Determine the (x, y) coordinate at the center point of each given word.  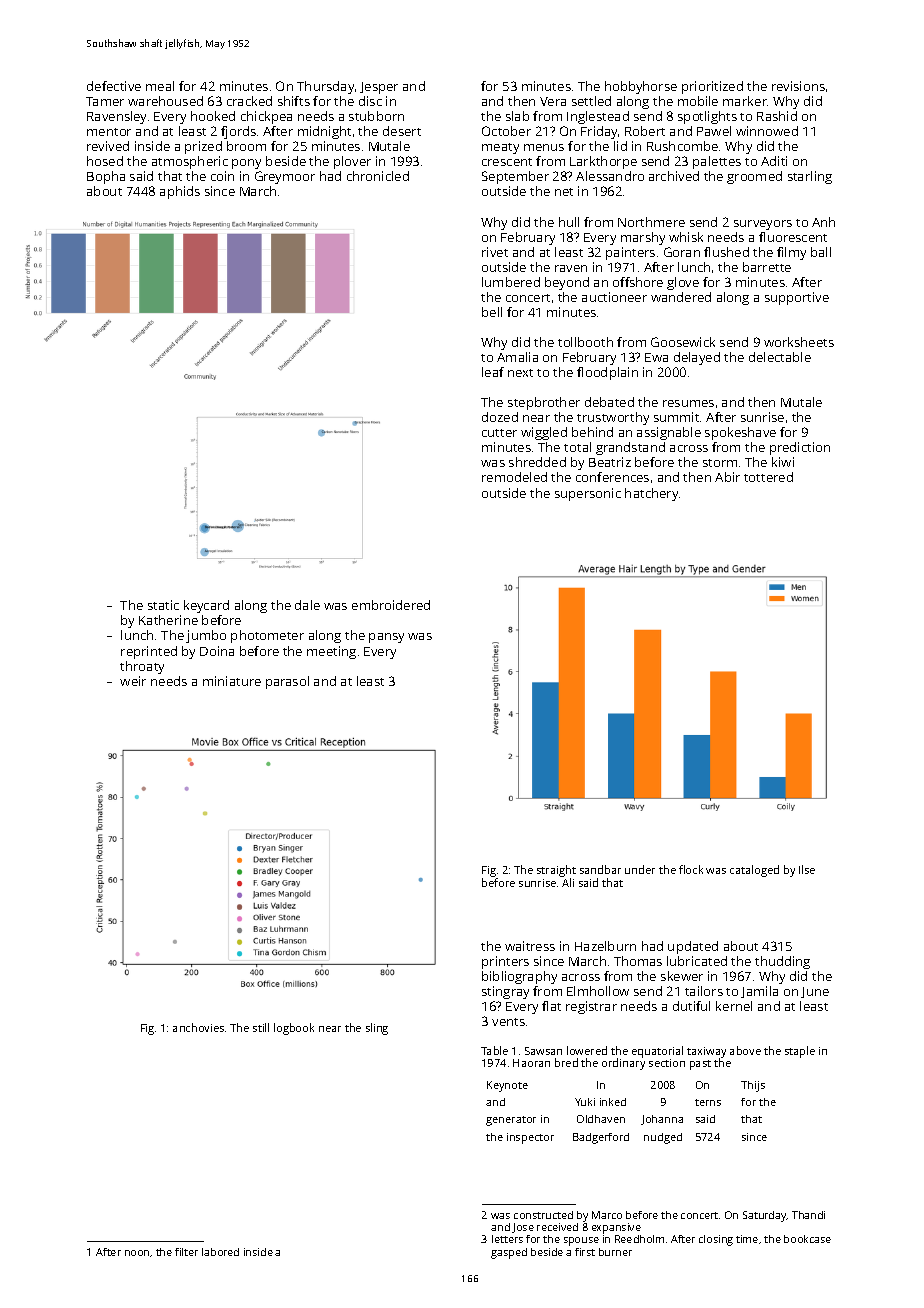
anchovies (198, 1027)
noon (137, 1253)
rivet (495, 252)
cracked (249, 101)
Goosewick (683, 342)
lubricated (697, 961)
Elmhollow (598, 991)
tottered (768, 477)
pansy (386, 638)
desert (402, 131)
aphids (180, 192)
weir (133, 681)
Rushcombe (682, 146)
